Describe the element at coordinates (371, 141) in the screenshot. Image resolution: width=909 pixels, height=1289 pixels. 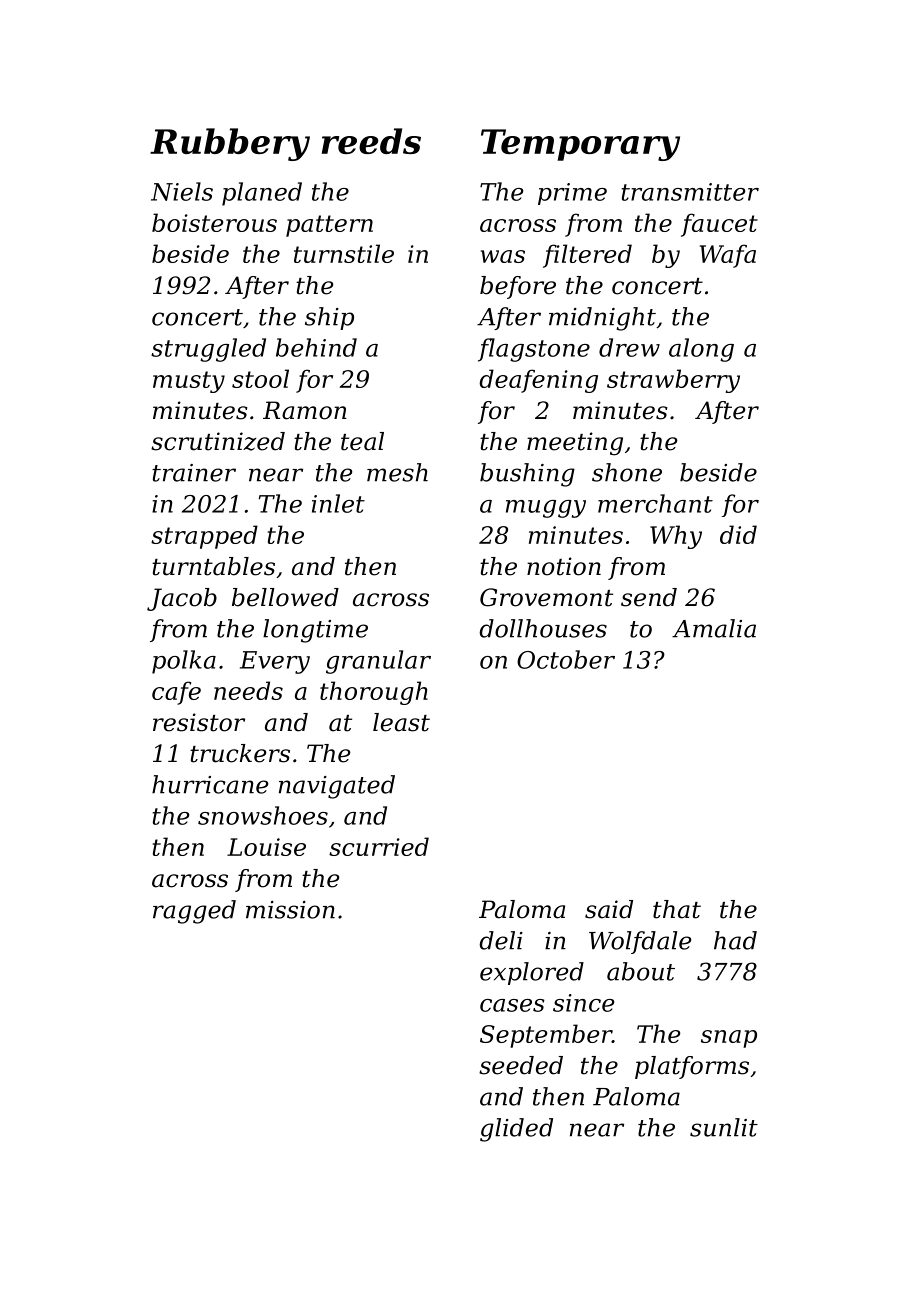
I see `reeds` at that location.
